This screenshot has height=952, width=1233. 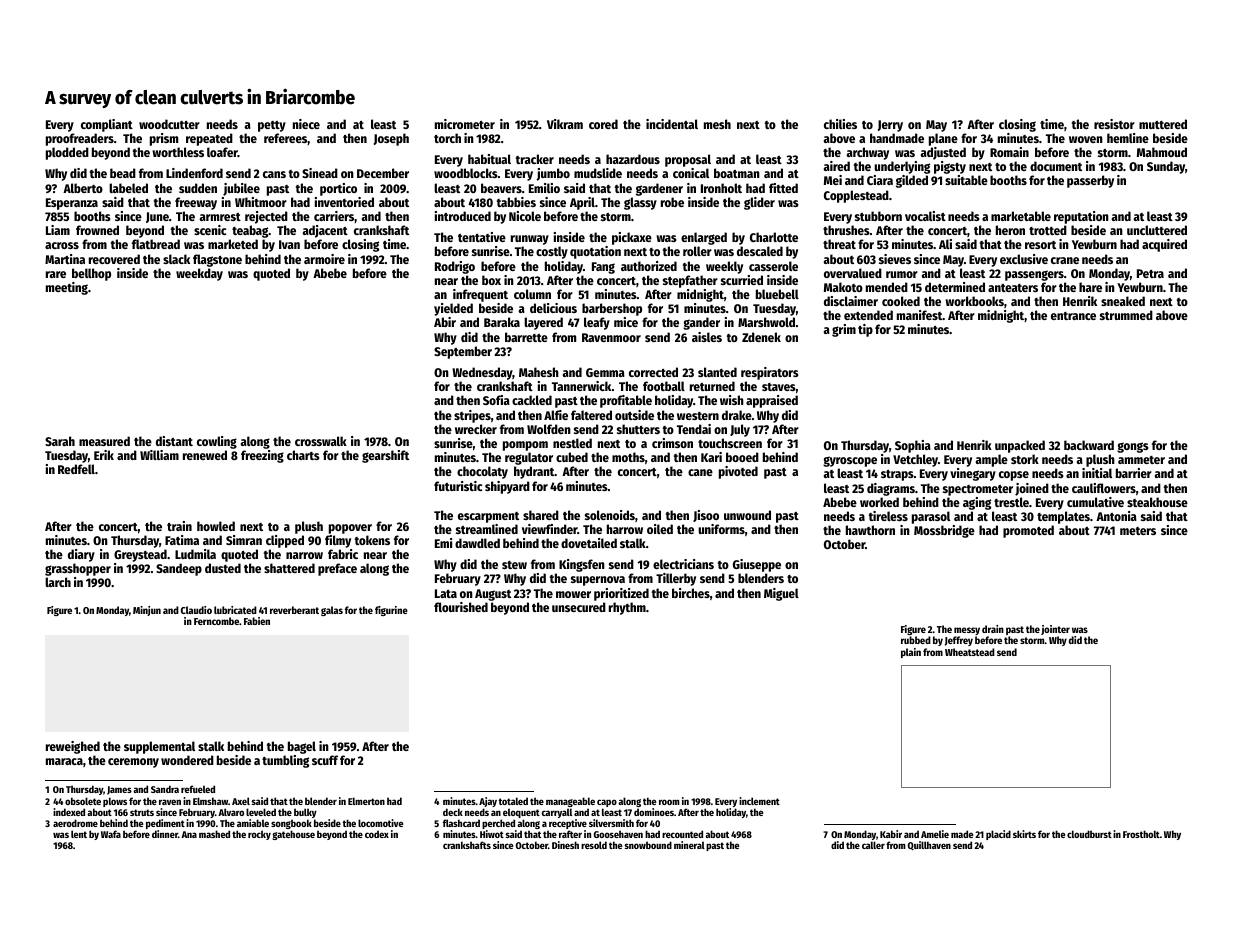 What do you see at coordinates (626, 401) in the screenshot?
I see `profitable` at bounding box center [626, 401].
